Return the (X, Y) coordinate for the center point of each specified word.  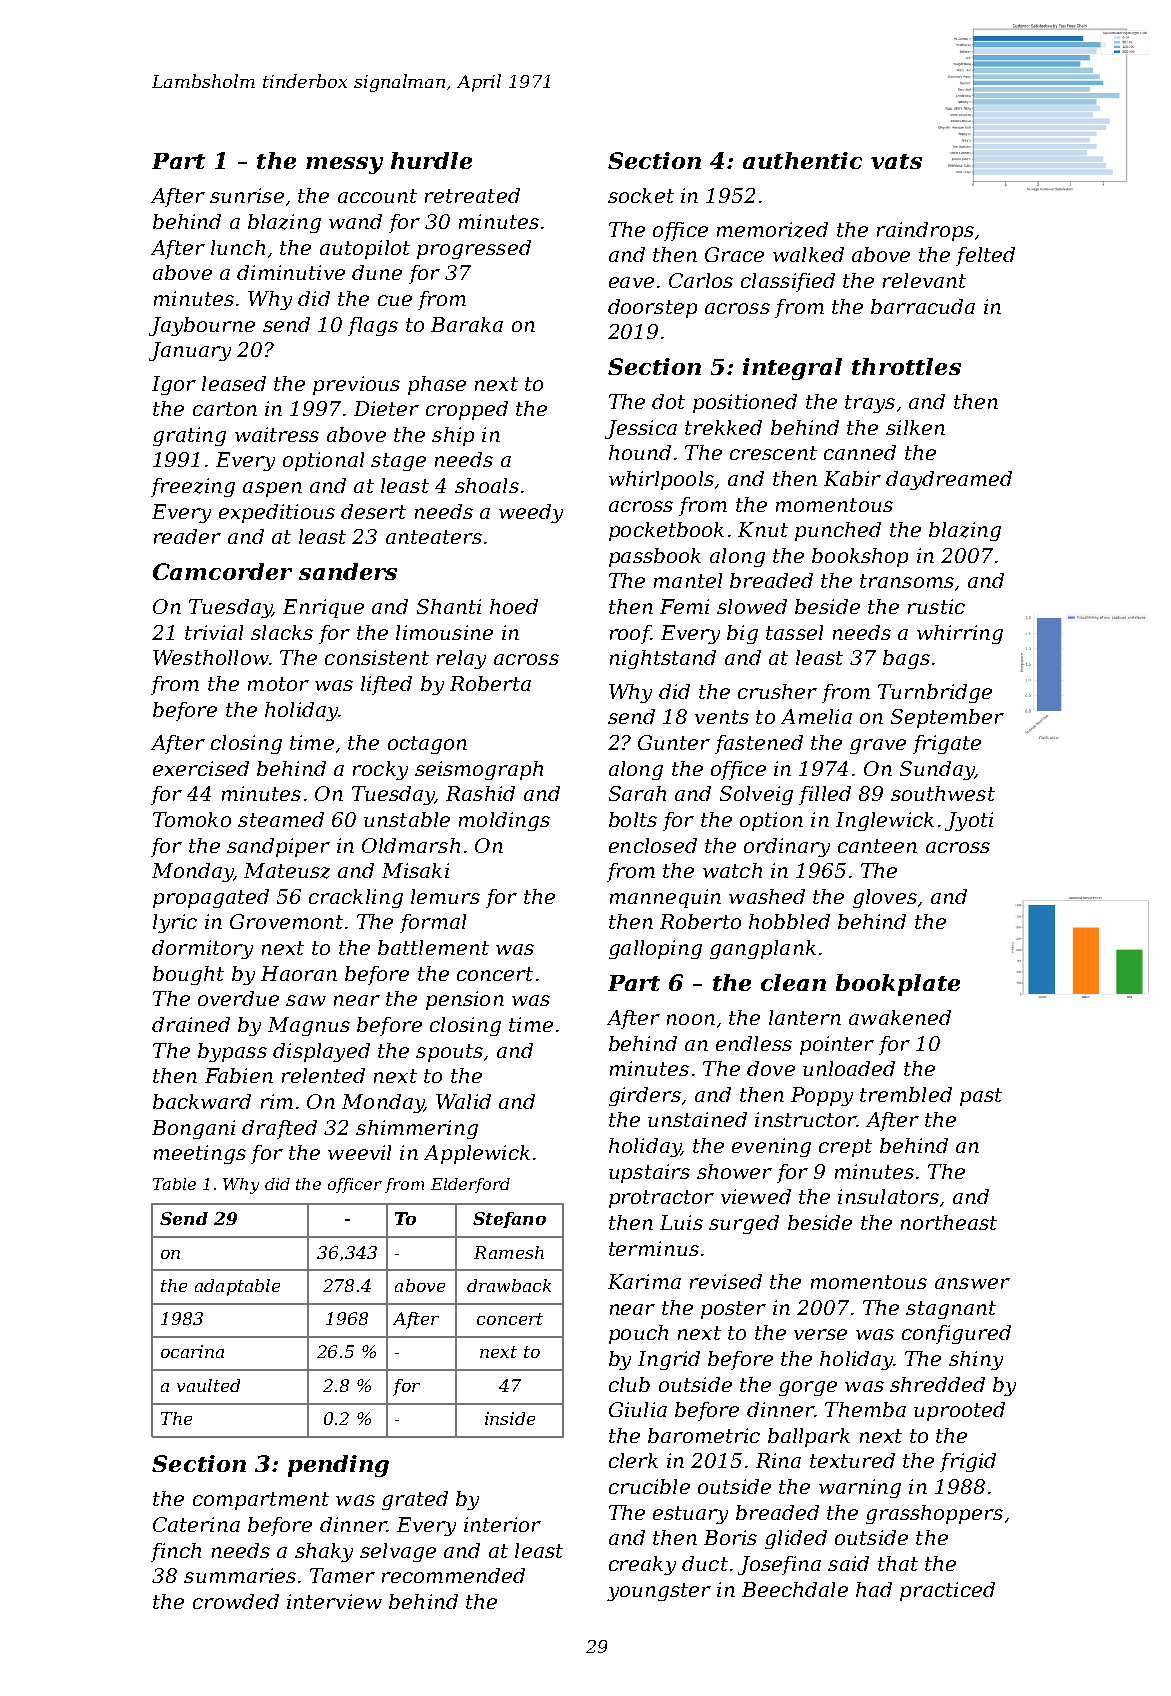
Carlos (701, 280)
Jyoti (969, 821)
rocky (380, 770)
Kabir (852, 478)
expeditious (277, 513)
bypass (232, 1052)
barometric (704, 1435)
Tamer (342, 1575)
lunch (238, 247)
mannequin (665, 898)
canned (860, 452)
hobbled (789, 921)
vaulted (208, 1385)
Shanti (449, 606)
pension (465, 1000)
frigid (968, 1462)
